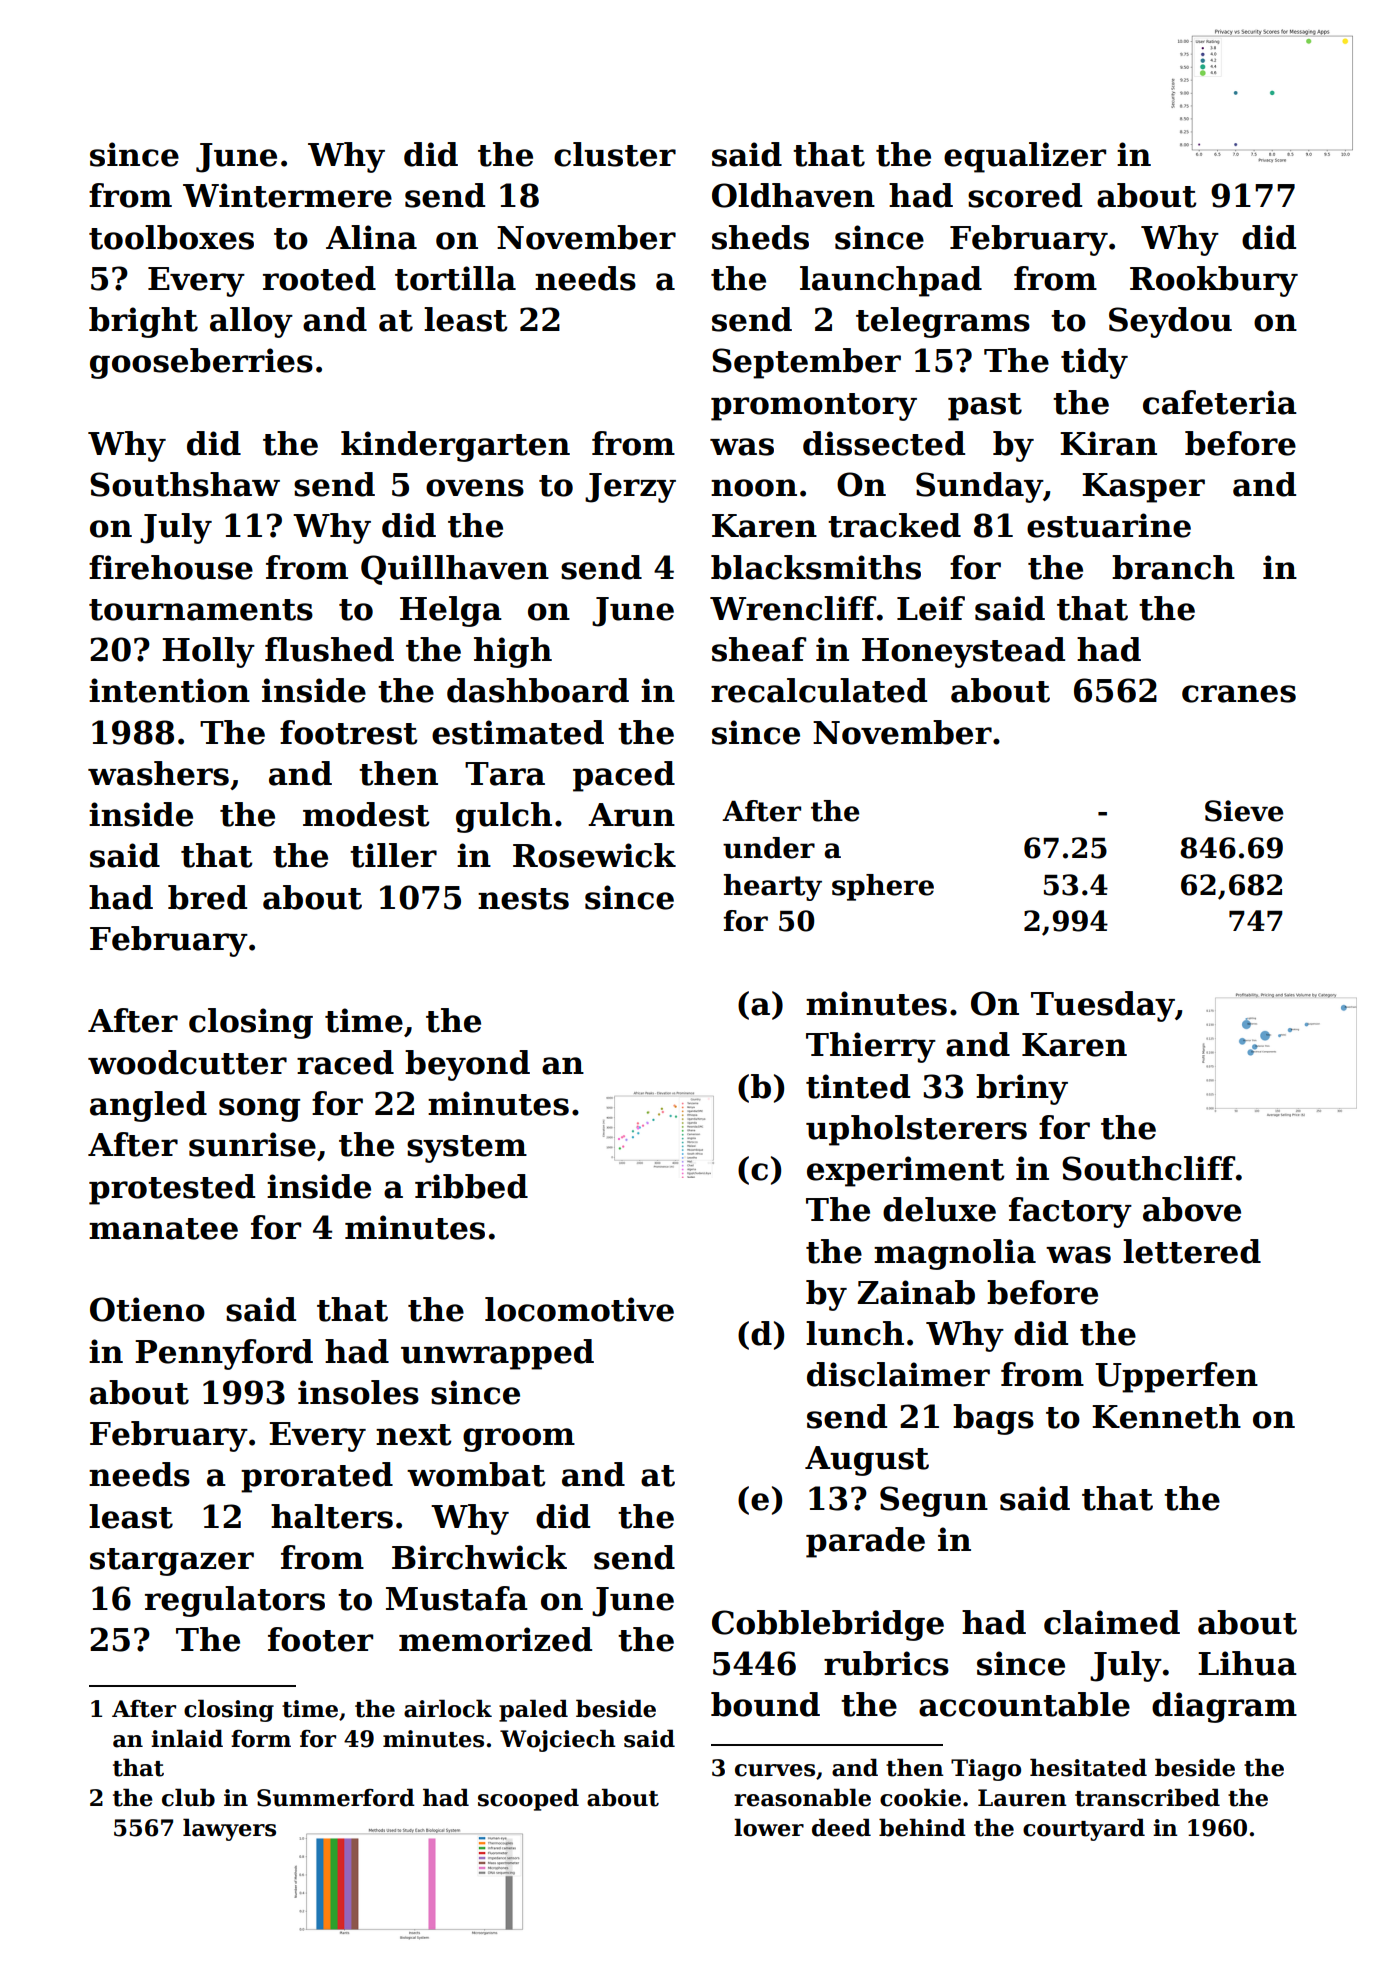  Describe the element at coordinates (229, 1829) in the screenshot. I see `lawyers` at that location.
